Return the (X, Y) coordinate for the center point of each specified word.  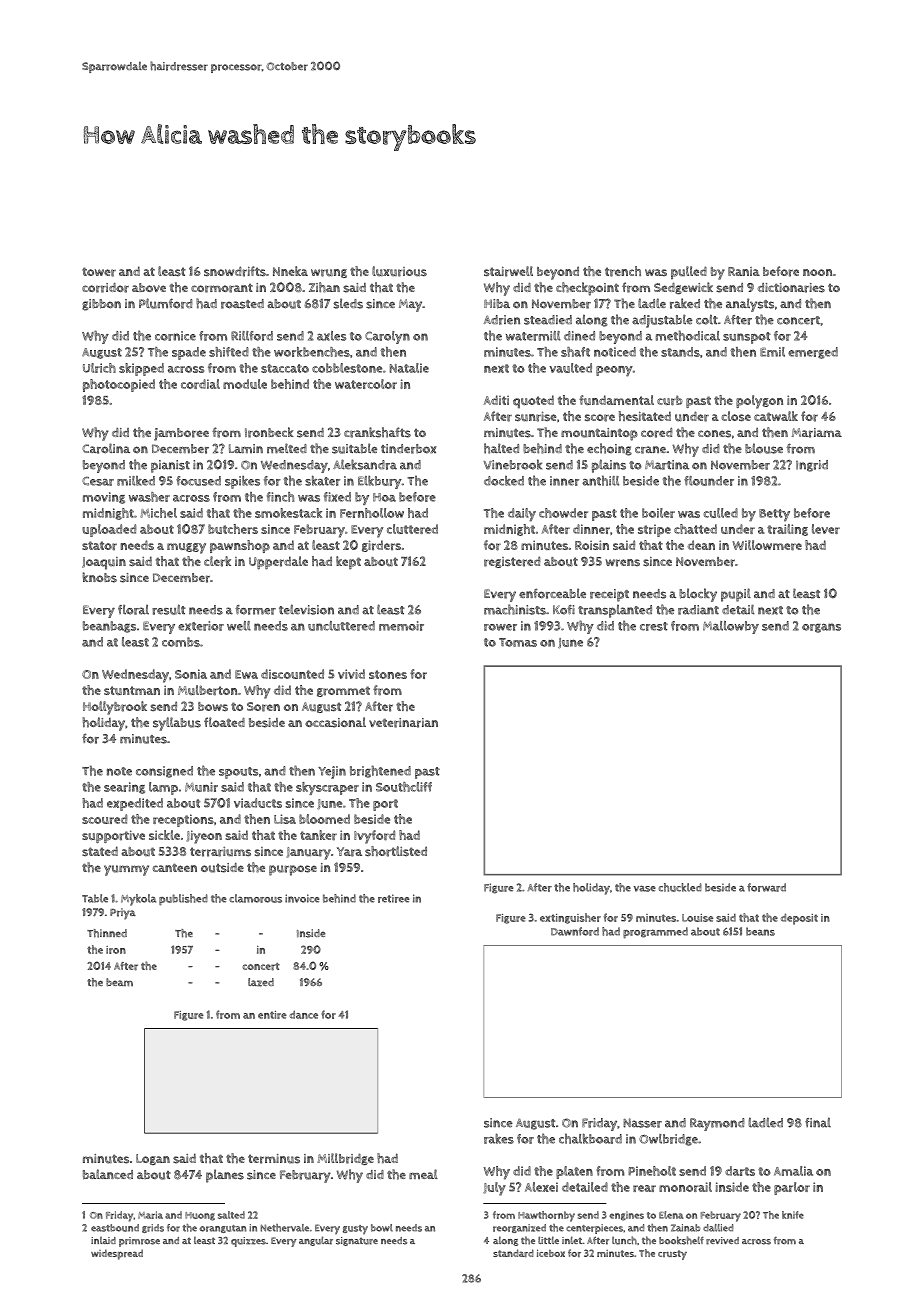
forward (766, 887)
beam (119, 982)
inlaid (103, 1240)
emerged (813, 353)
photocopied (119, 385)
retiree (393, 898)
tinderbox (409, 449)
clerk (217, 561)
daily (522, 515)
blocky (698, 595)
